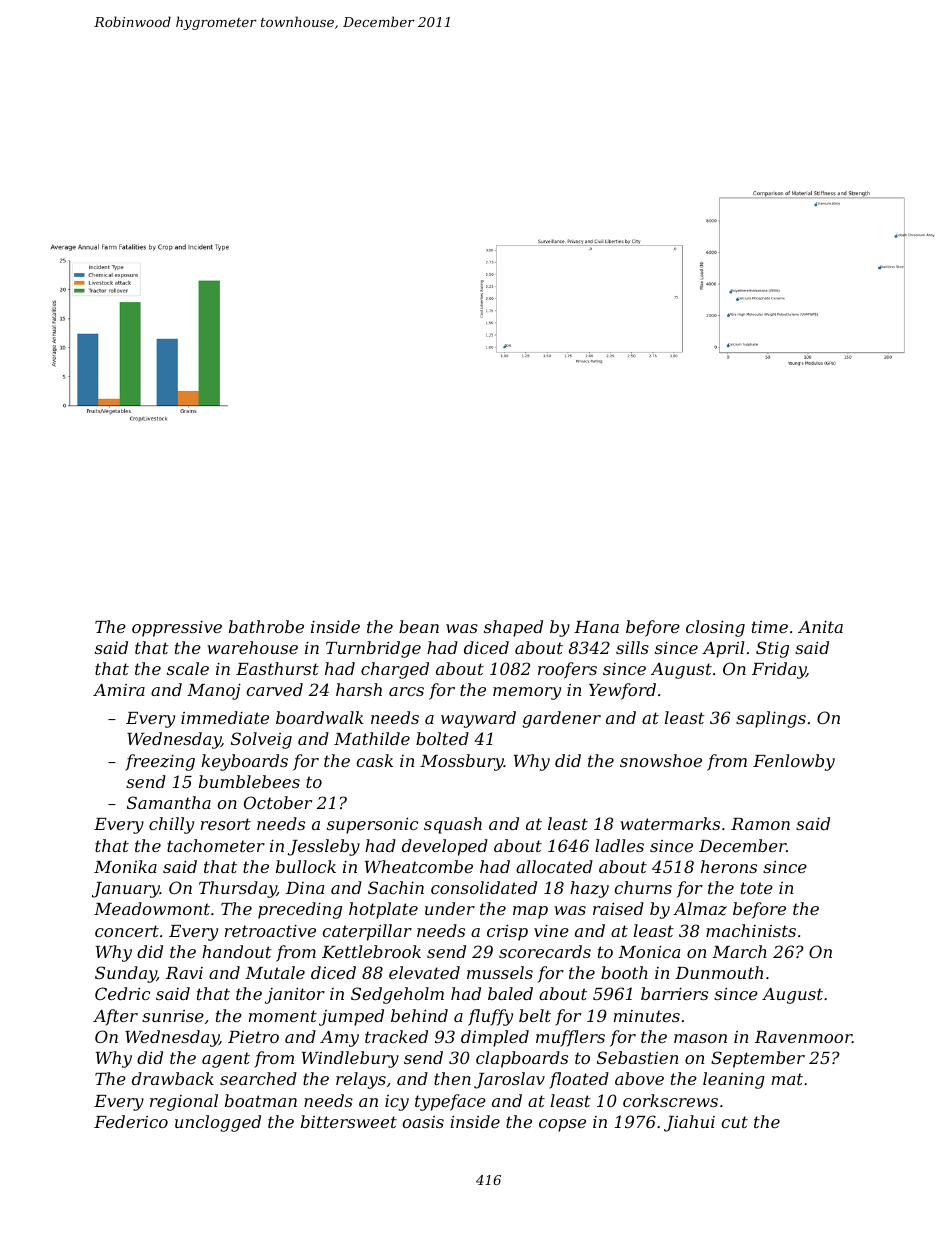  I want to click on wayward, so click(478, 719).
